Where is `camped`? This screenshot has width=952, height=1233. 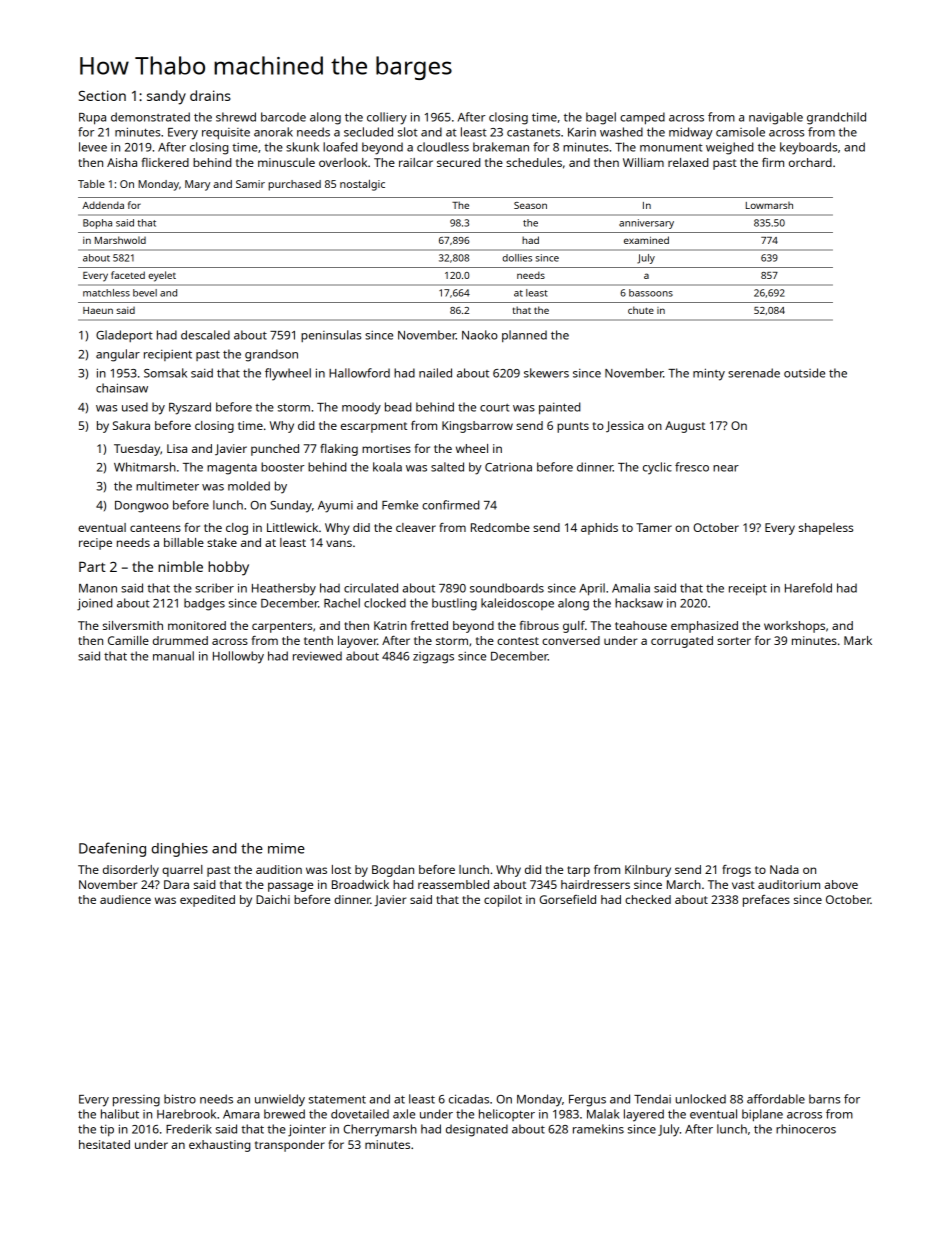
camped is located at coordinates (642, 118).
